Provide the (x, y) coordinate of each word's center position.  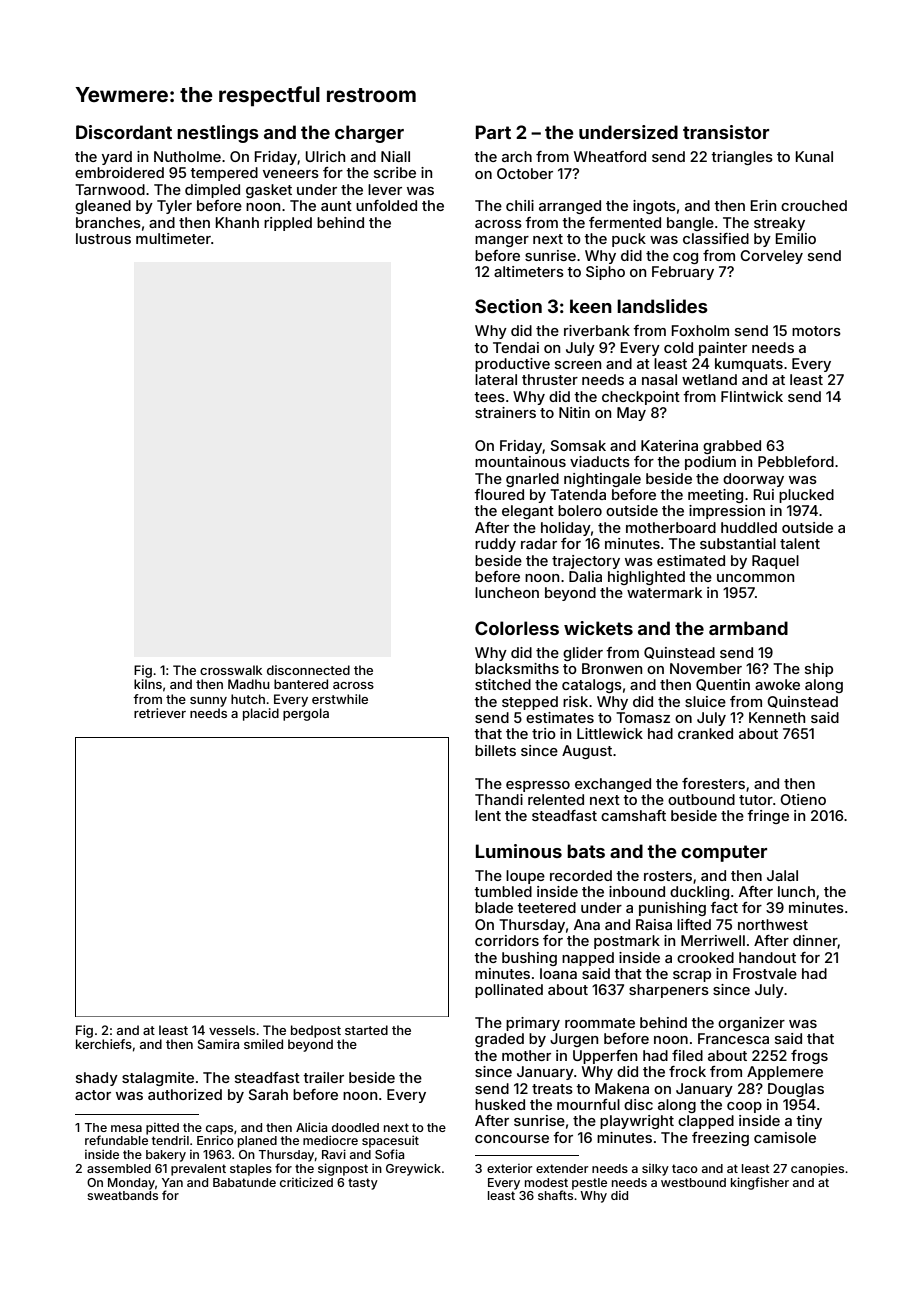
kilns (148, 684)
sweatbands (122, 1195)
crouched (814, 205)
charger (369, 134)
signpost (343, 1169)
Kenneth (777, 717)
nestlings (218, 134)
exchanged (613, 785)
